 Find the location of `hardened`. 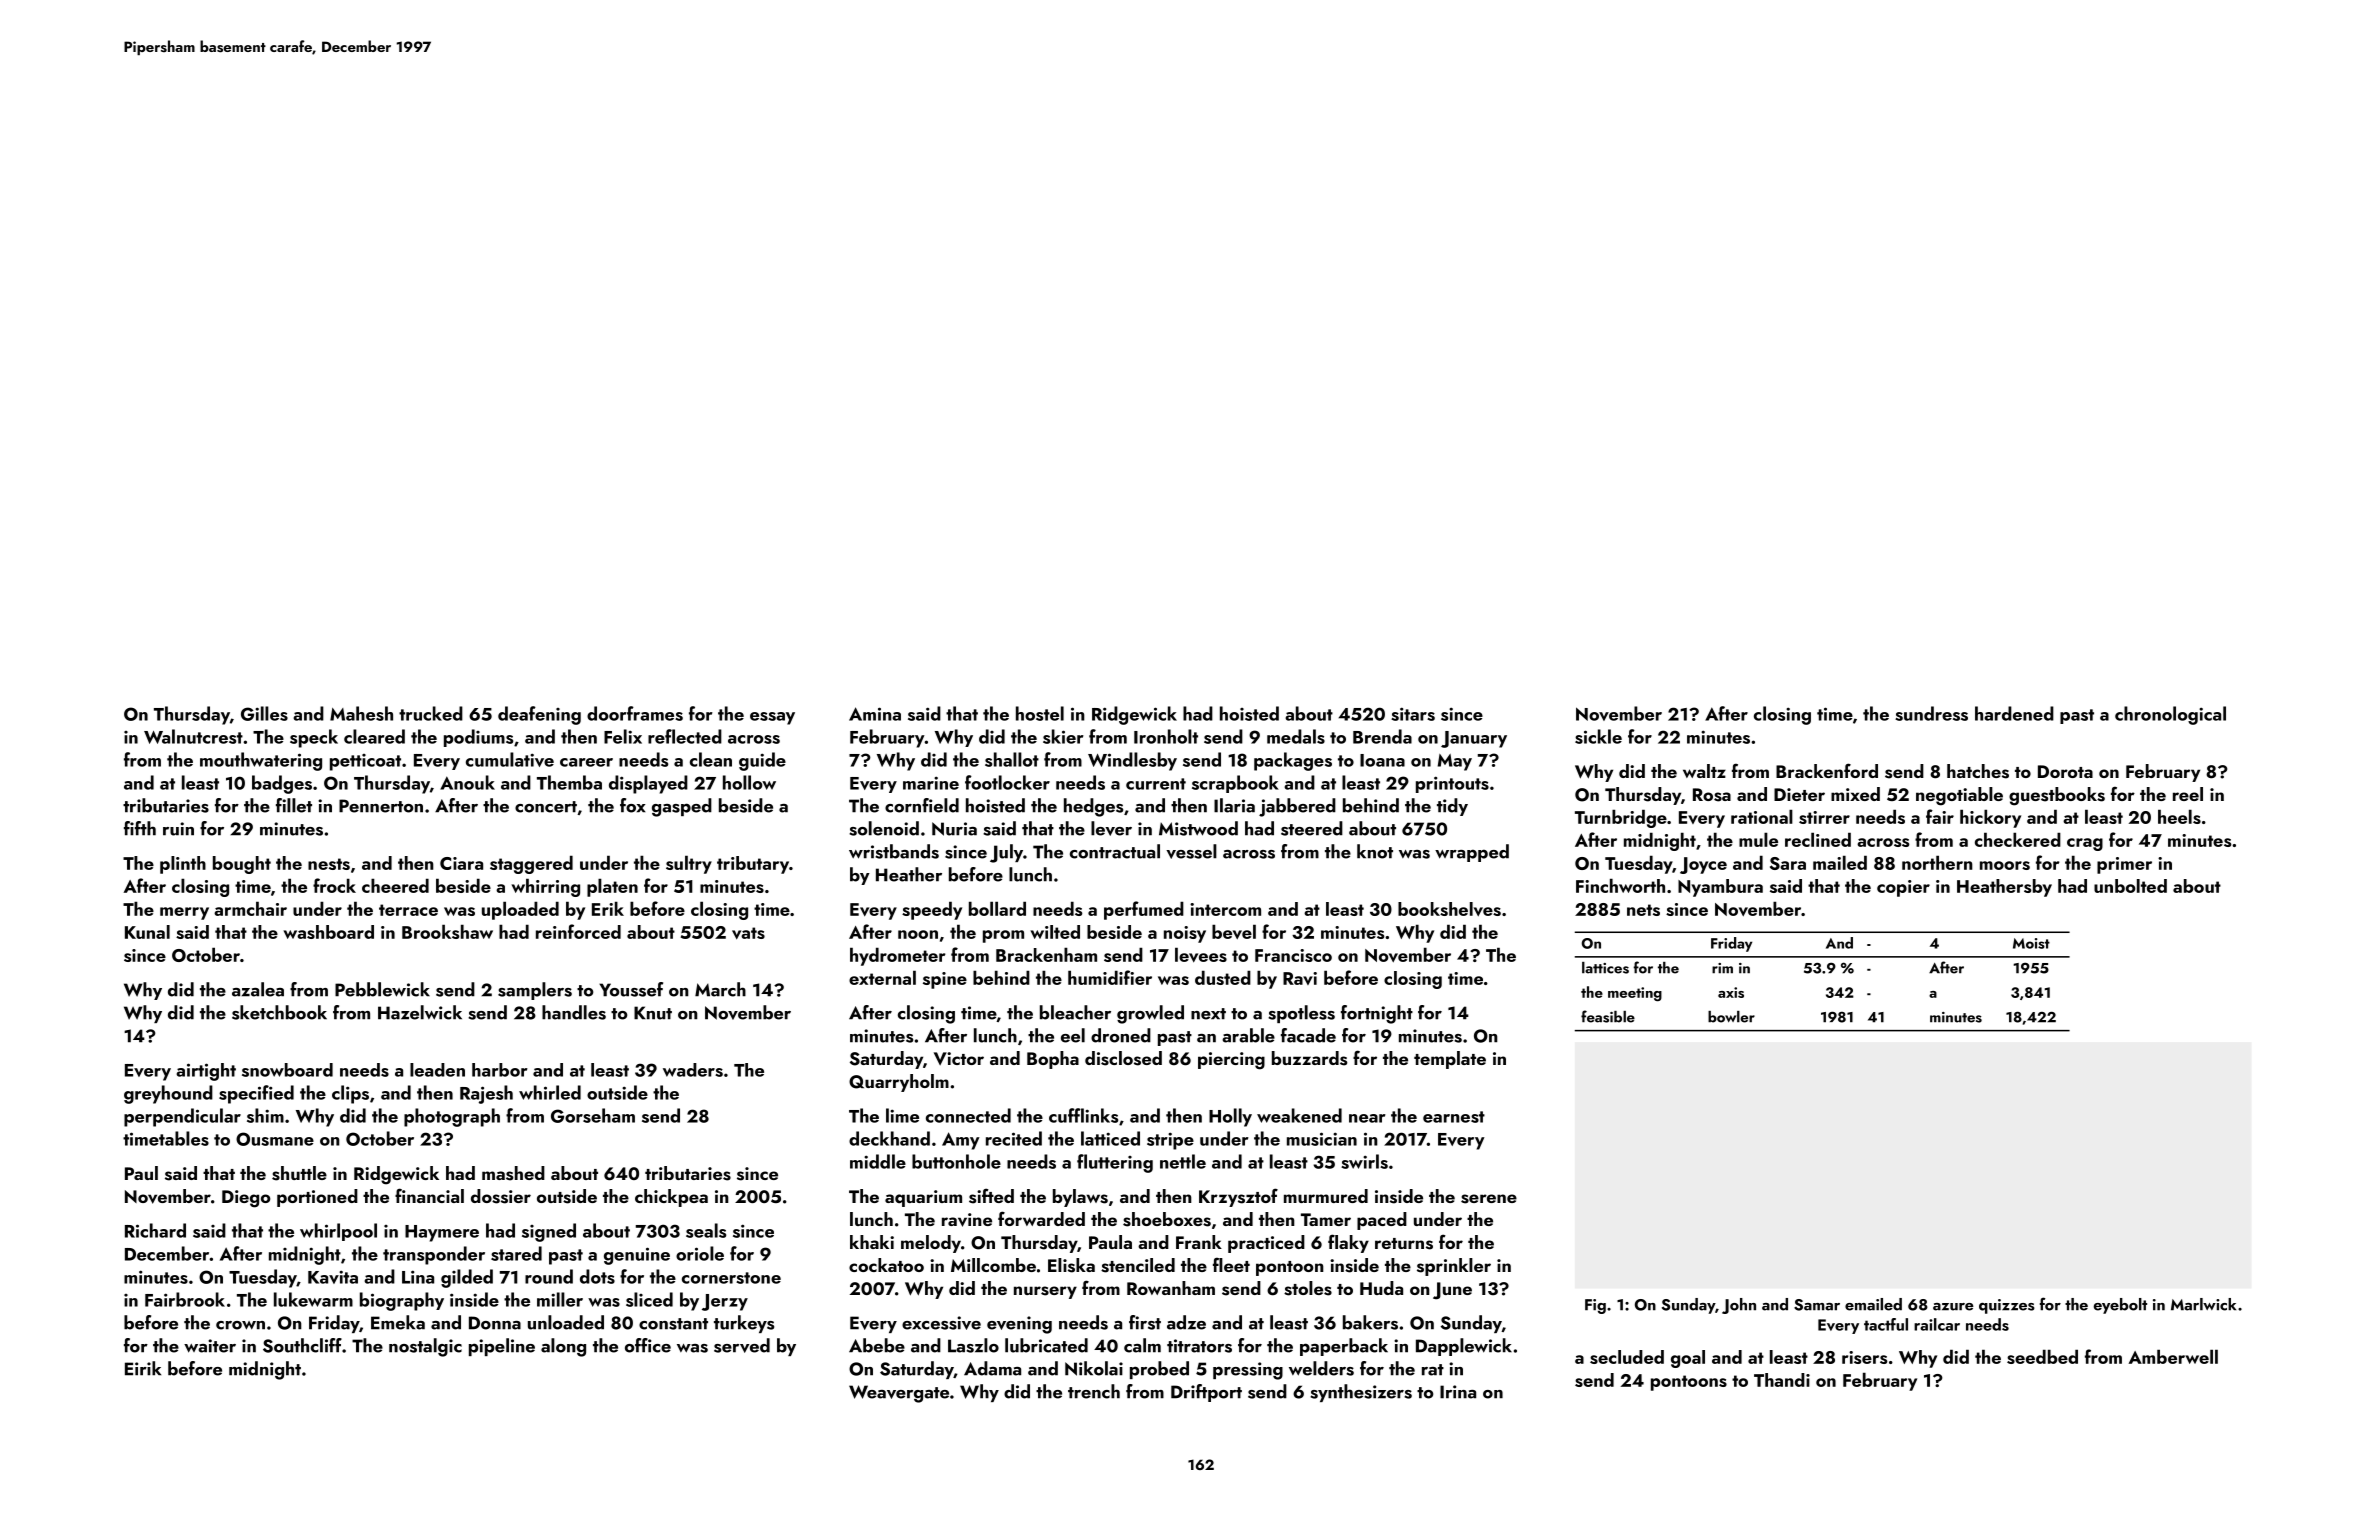

hardened is located at coordinates (2014, 713).
